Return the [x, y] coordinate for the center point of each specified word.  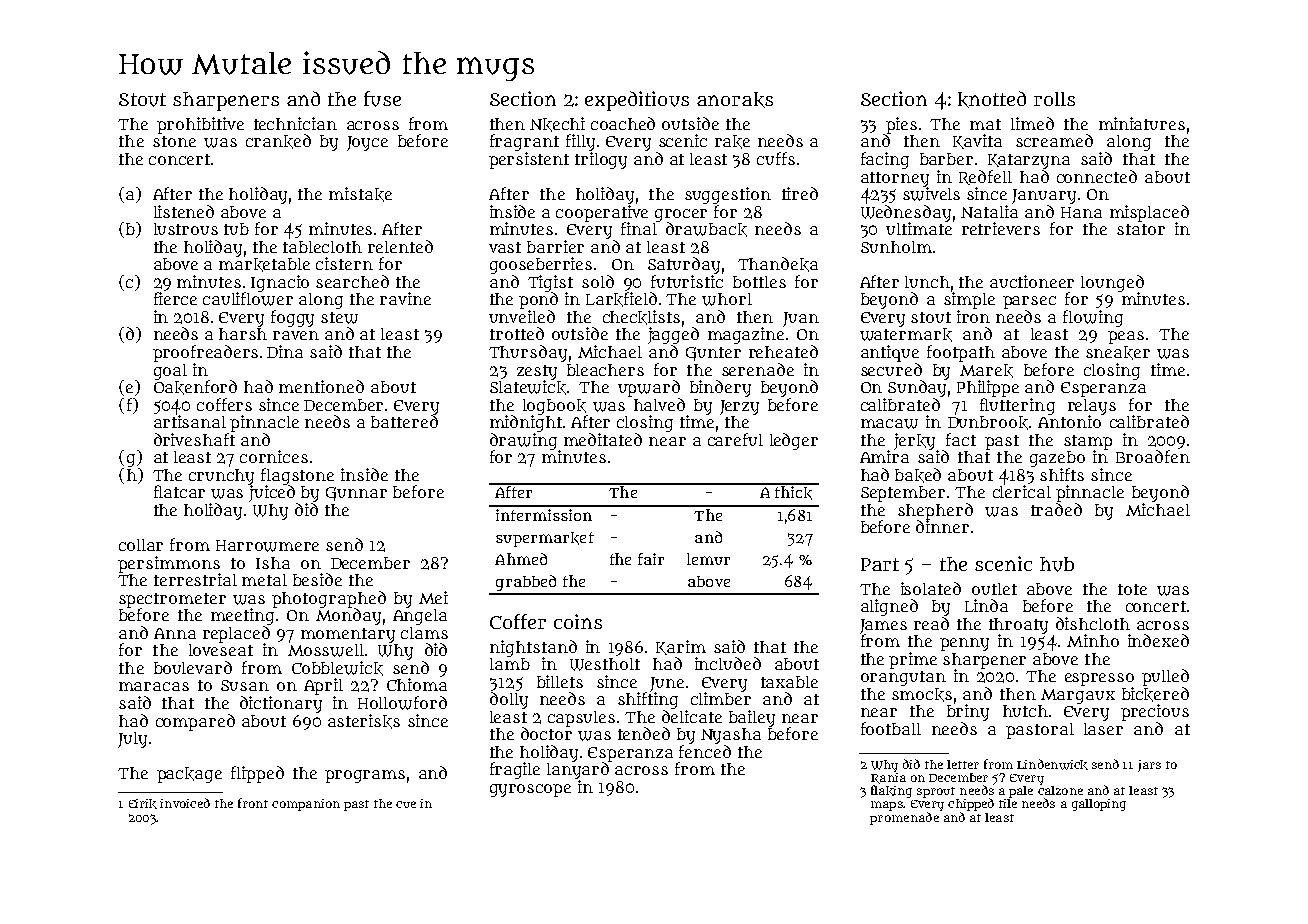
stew [339, 318]
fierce [175, 298]
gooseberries [541, 265]
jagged [673, 335]
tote [1132, 589]
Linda [986, 605]
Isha [273, 563]
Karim [681, 647]
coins [578, 621]
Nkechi [557, 124]
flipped [257, 774]
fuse [382, 99]
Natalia [989, 211]
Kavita [977, 141]
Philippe [988, 388]
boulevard [193, 667]
